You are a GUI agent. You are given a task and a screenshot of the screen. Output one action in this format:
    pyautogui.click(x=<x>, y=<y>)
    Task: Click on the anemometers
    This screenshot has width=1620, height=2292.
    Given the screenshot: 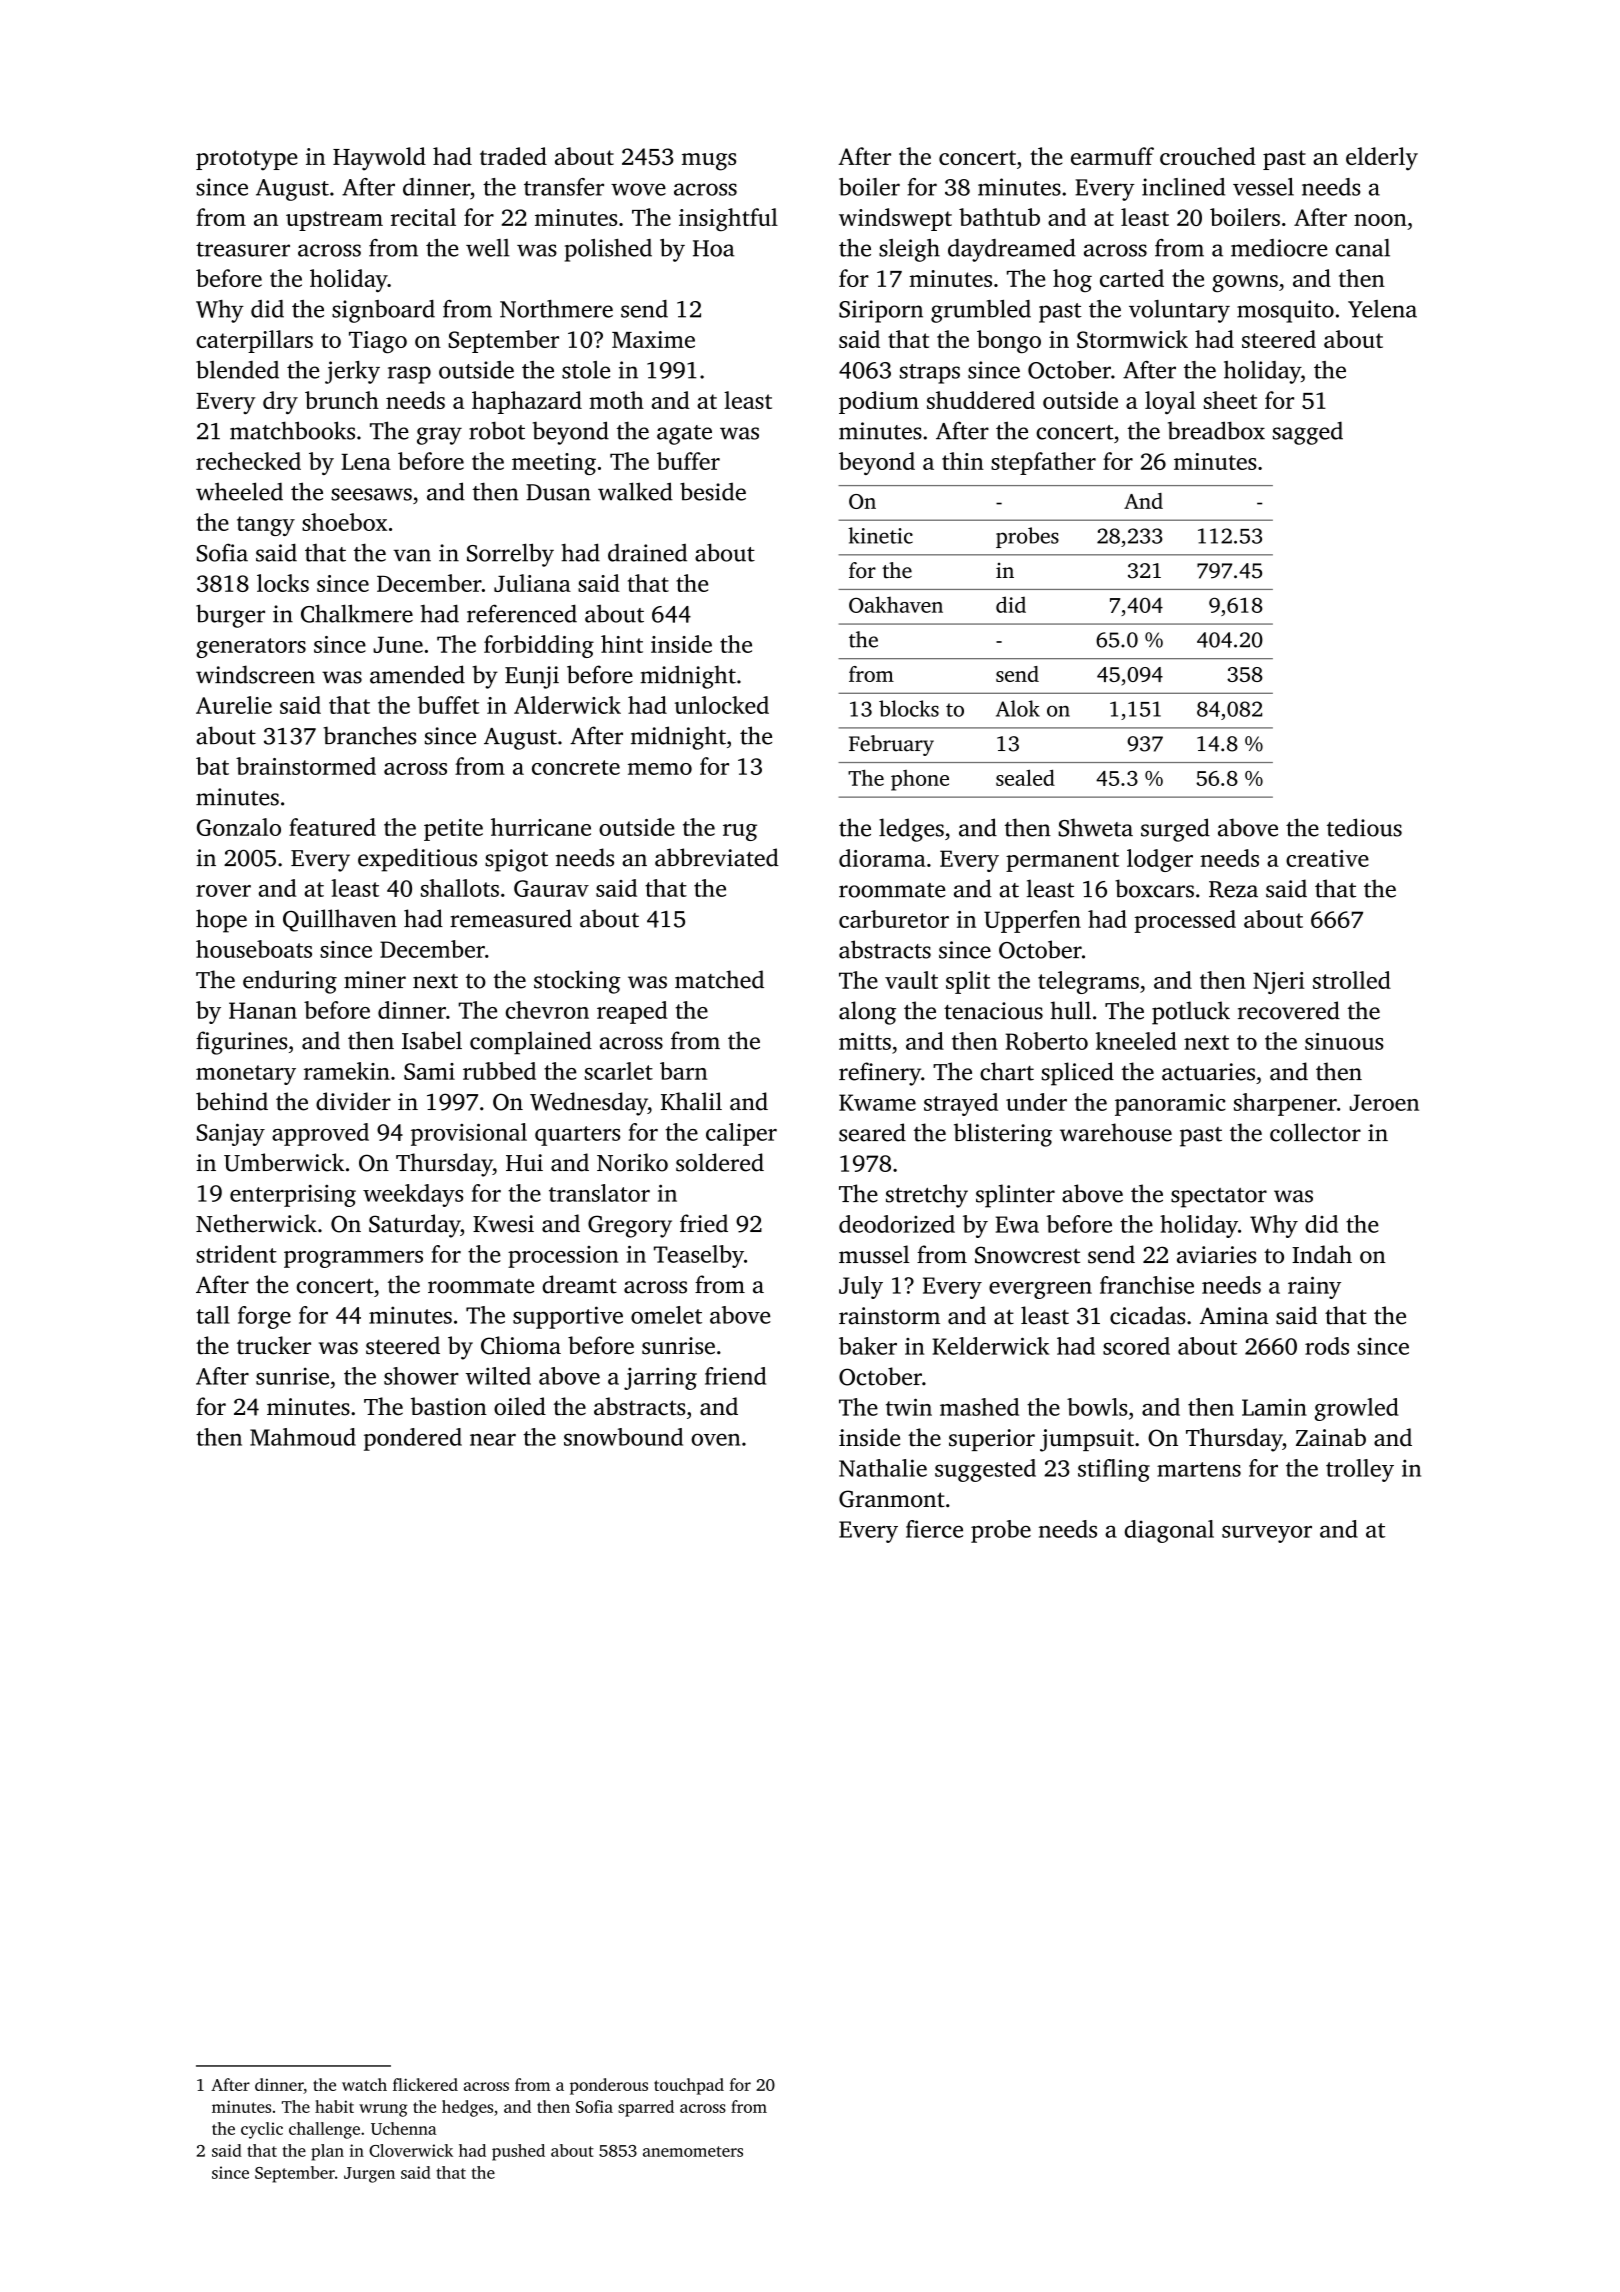 What is the action you would take?
    pyautogui.click(x=693, y=2151)
